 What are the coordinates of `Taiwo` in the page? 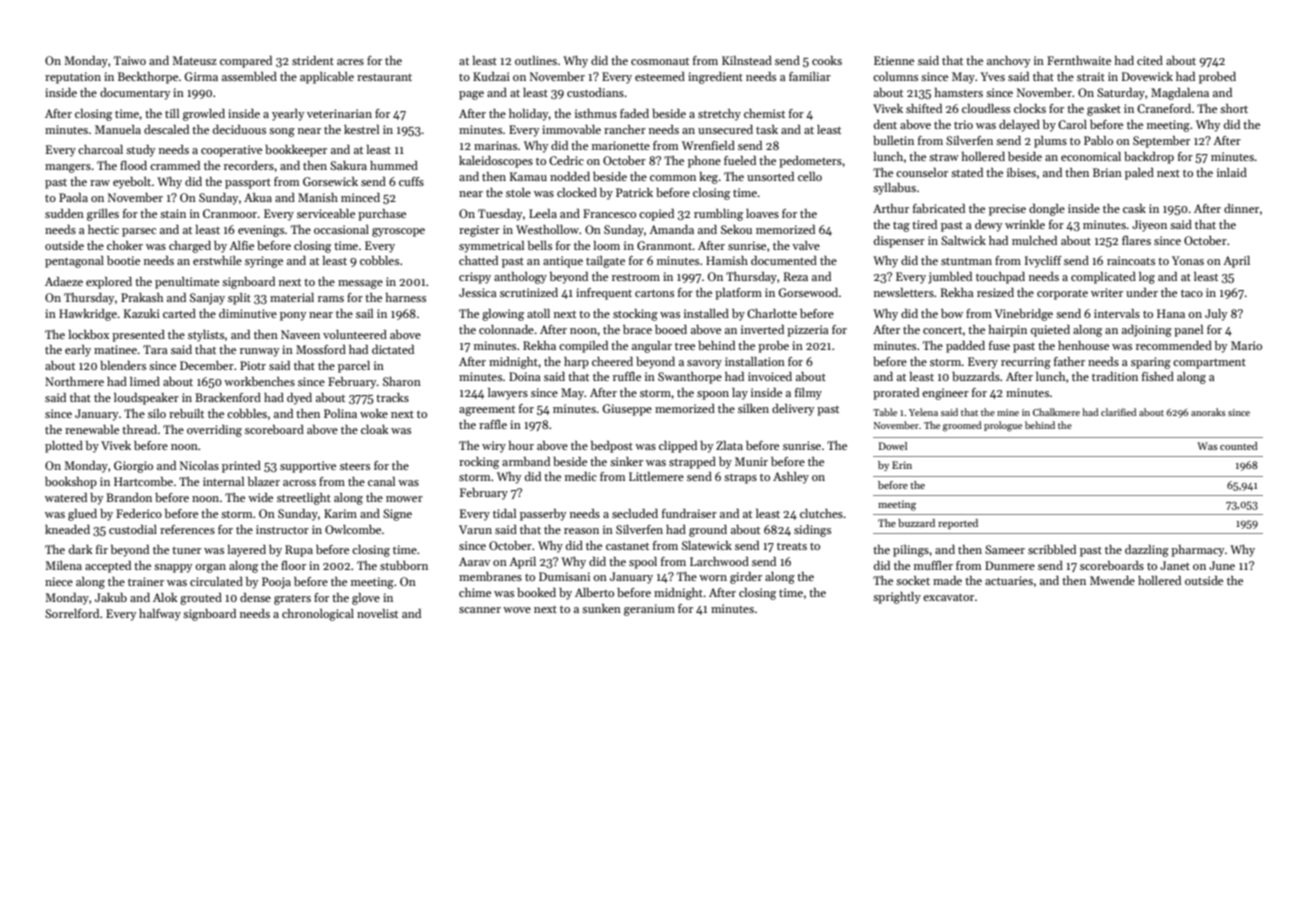 It's located at (130, 60).
